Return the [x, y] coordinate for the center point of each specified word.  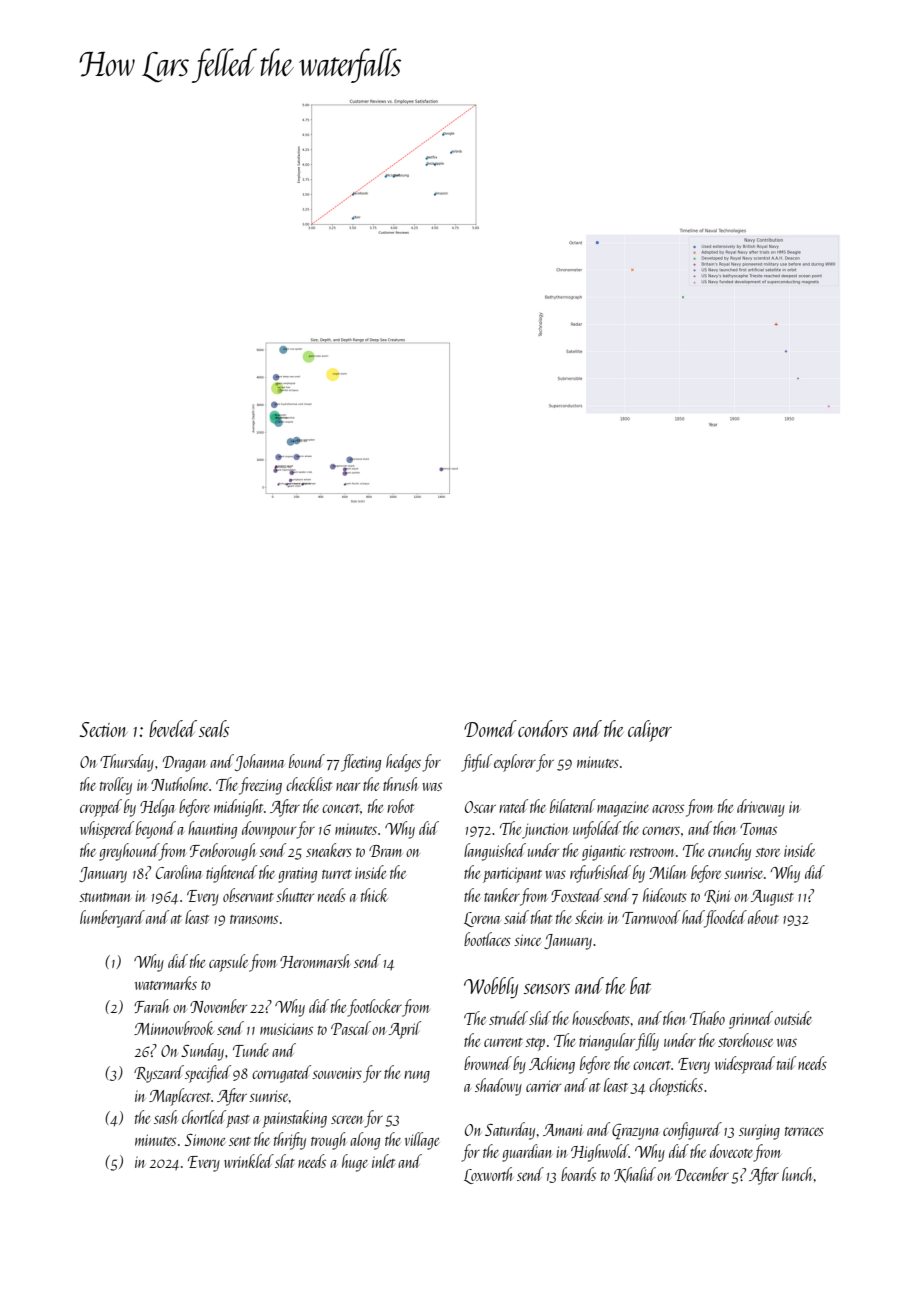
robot [400, 806]
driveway [761, 808]
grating [297, 875]
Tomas [758, 829]
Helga [157, 808]
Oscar [480, 807]
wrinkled [249, 1161]
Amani [563, 1130]
